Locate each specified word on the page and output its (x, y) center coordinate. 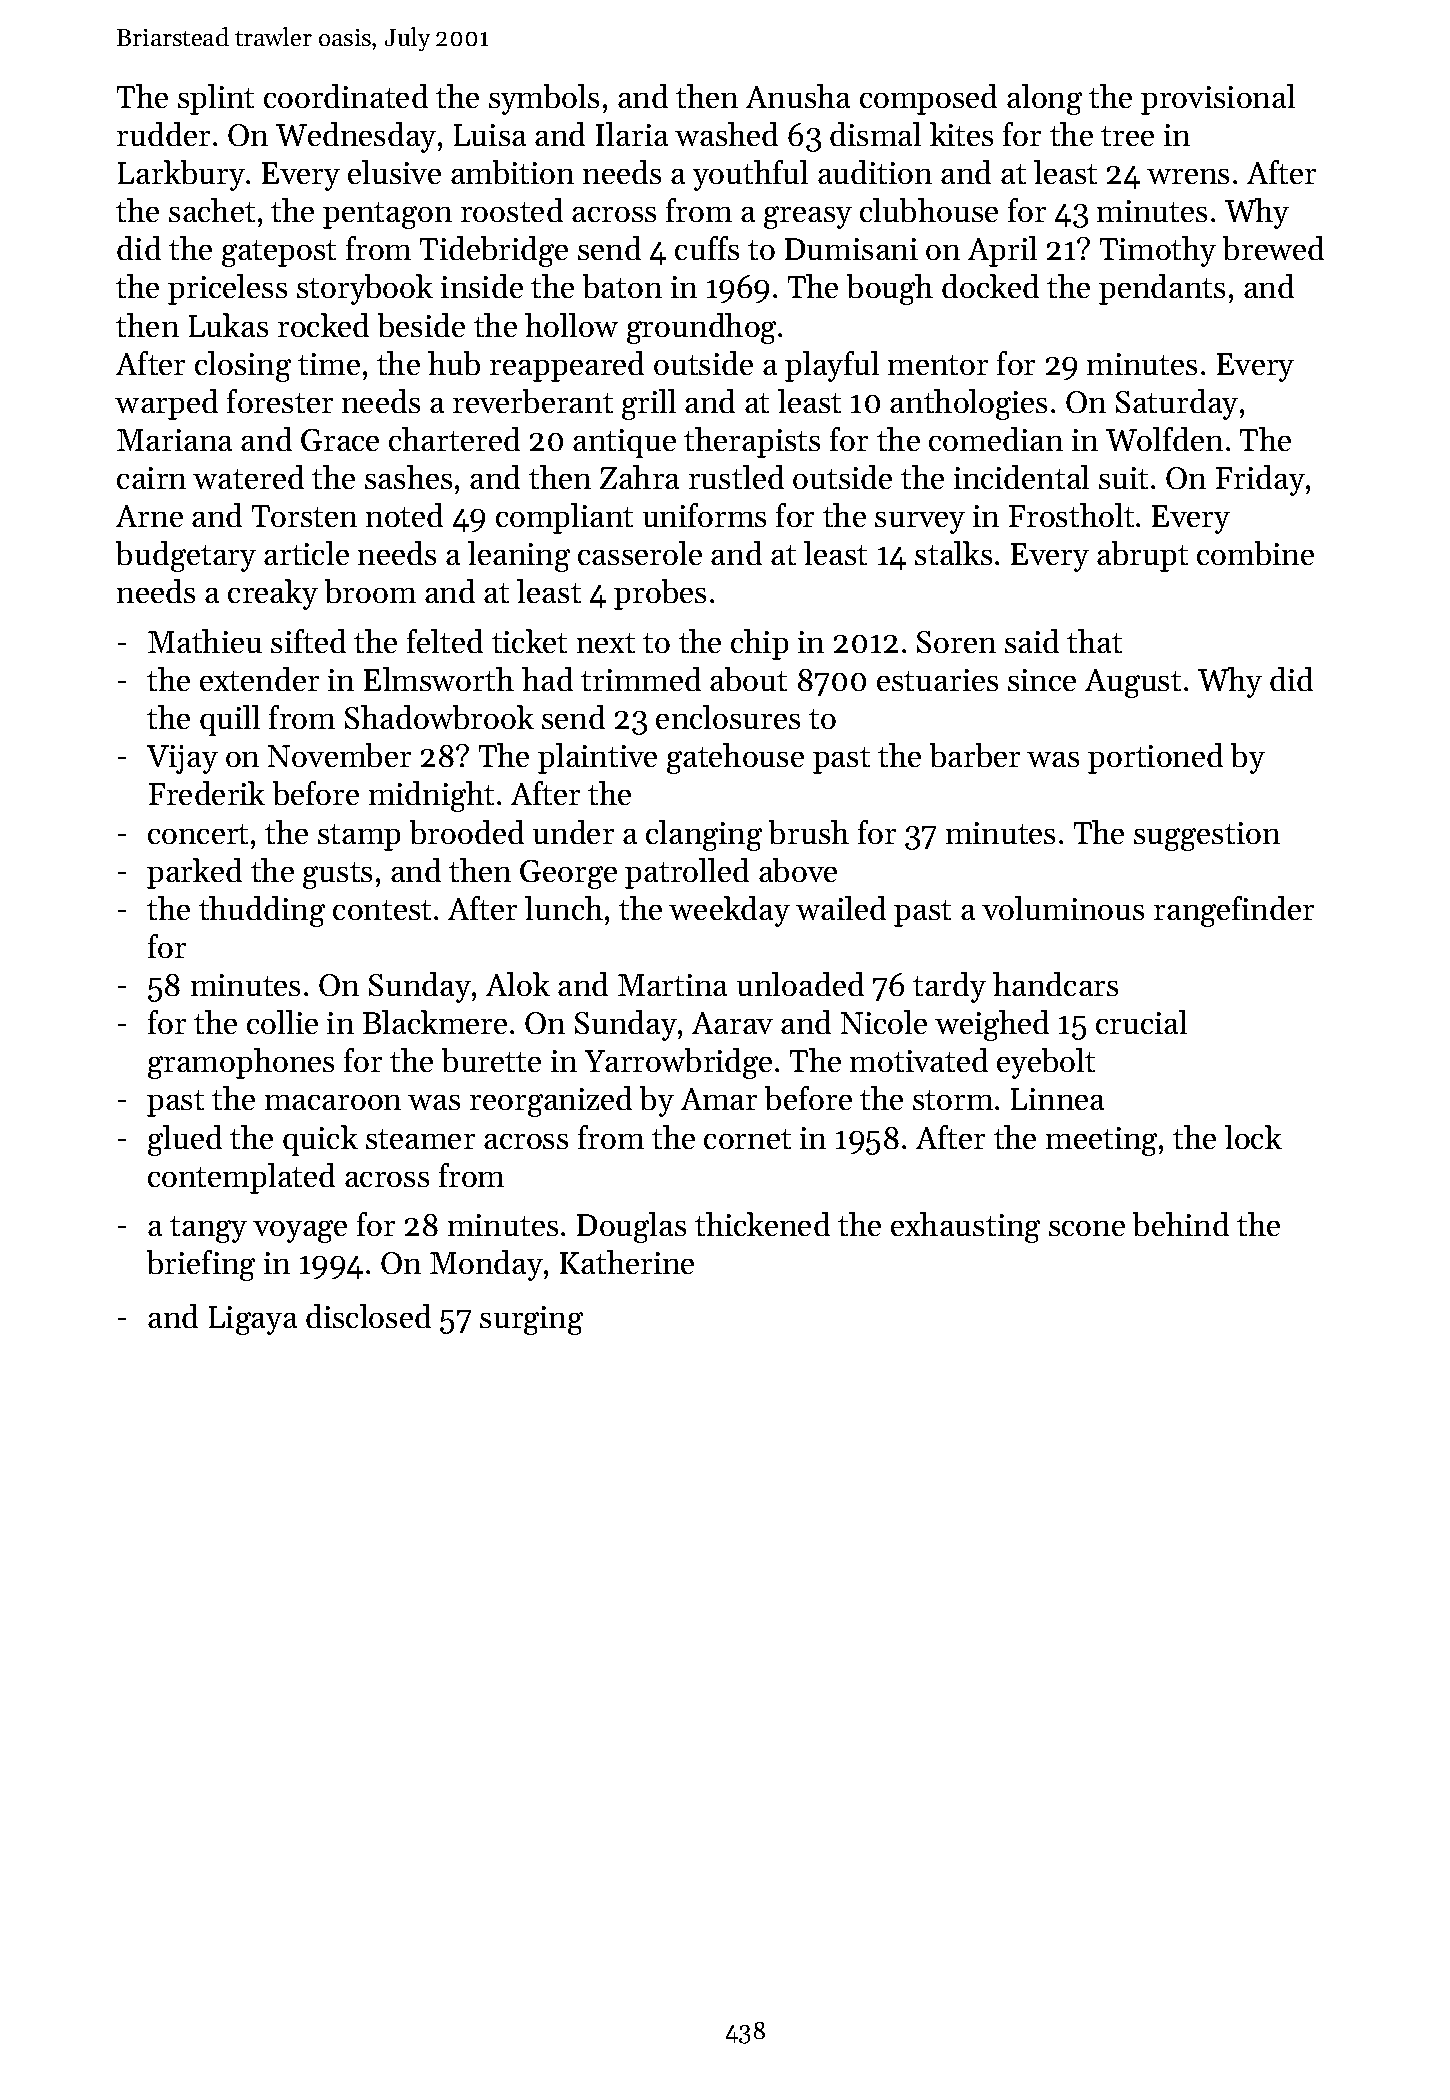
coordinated (346, 96)
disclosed (368, 1316)
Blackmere (435, 1022)
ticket (529, 641)
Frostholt (1071, 515)
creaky (273, 594)
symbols (544, 99)
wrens (1188, 176)
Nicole (884, 1022)
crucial (1141, 1022)
